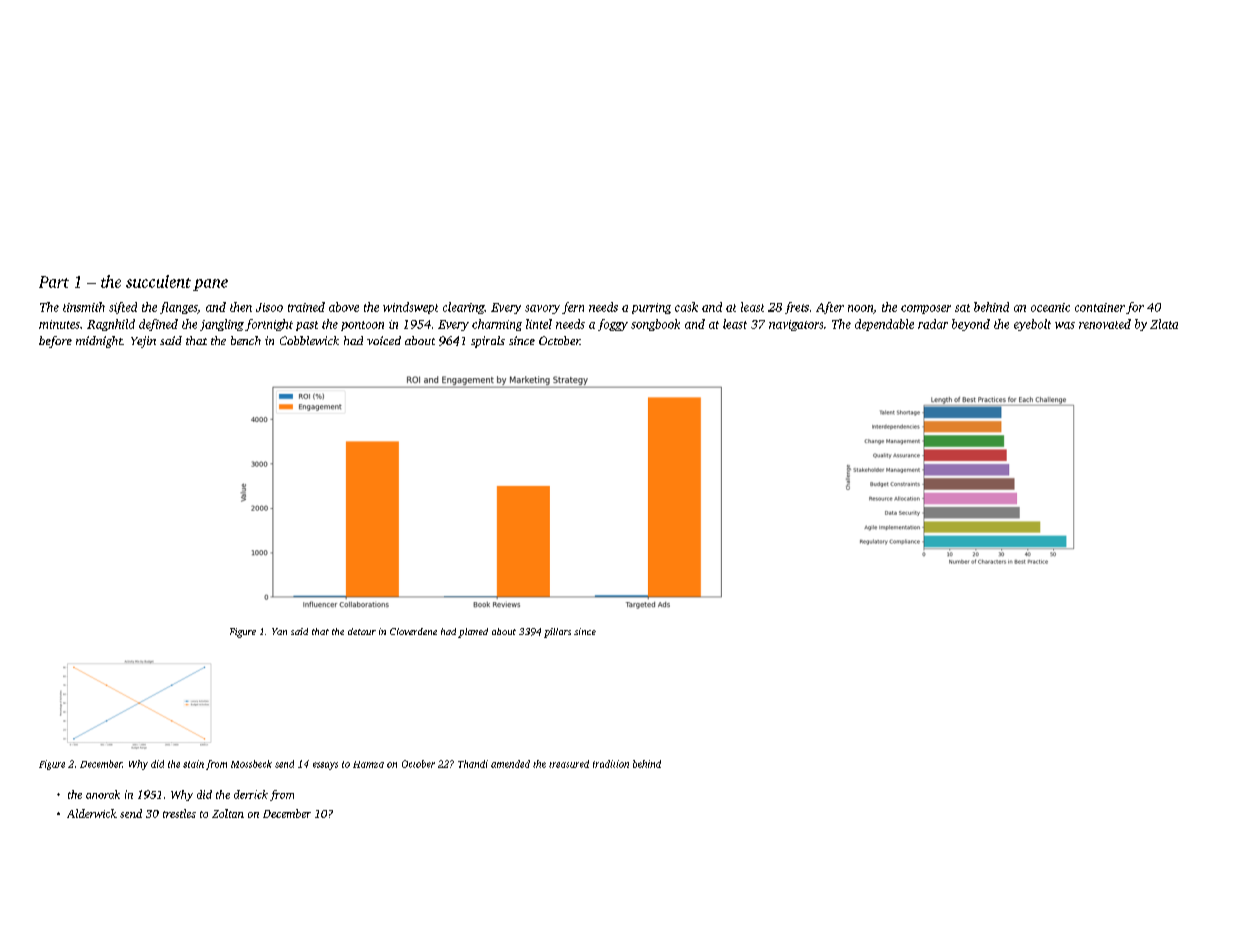 The height and width of the screenshot is (952, 1233). What do you see at coordinates (362, 631) in the screenshot?
I see `detour` at bounding box center [362, 631].
